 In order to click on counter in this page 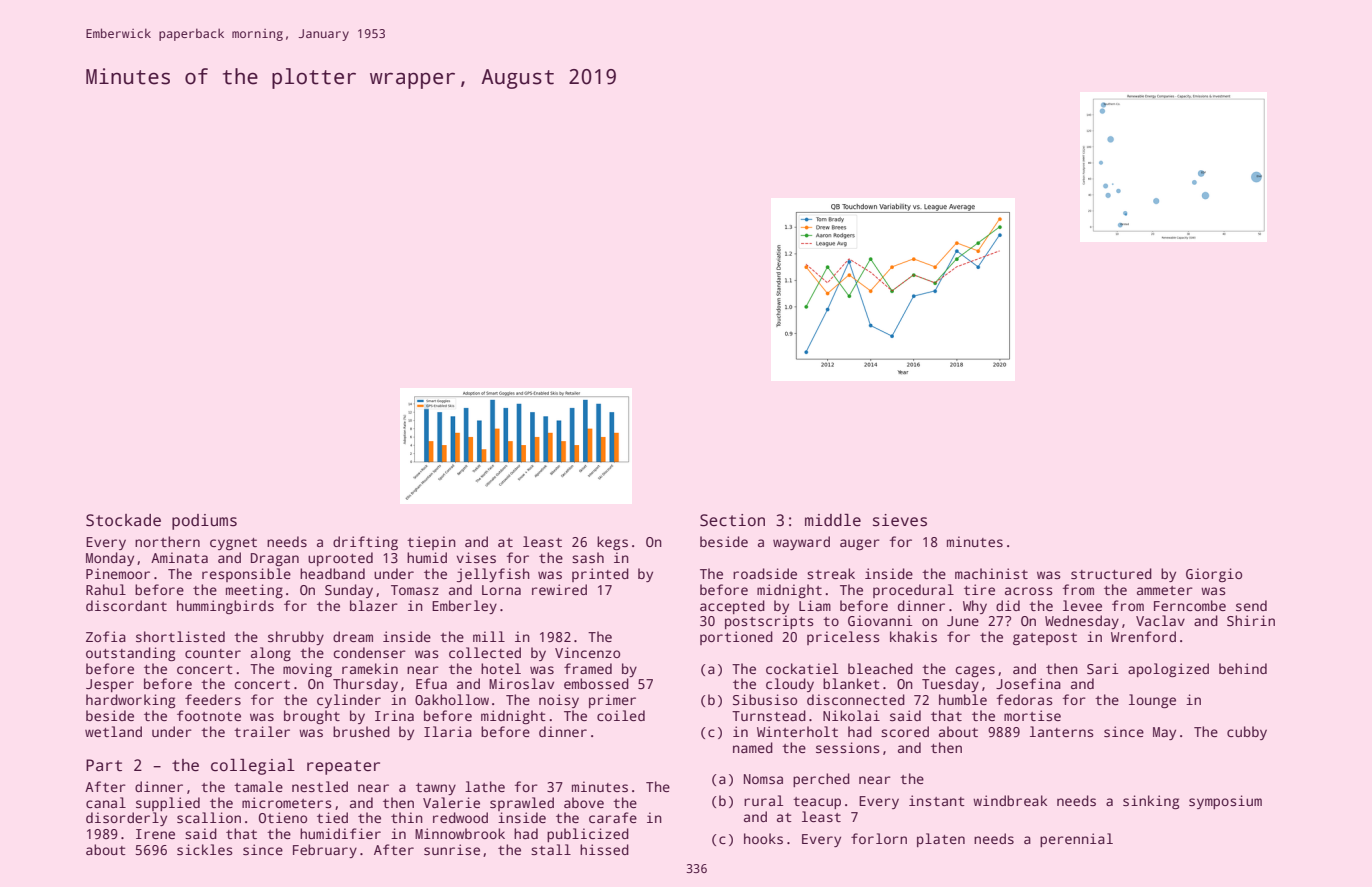, I will do `click(213, 653)`.
